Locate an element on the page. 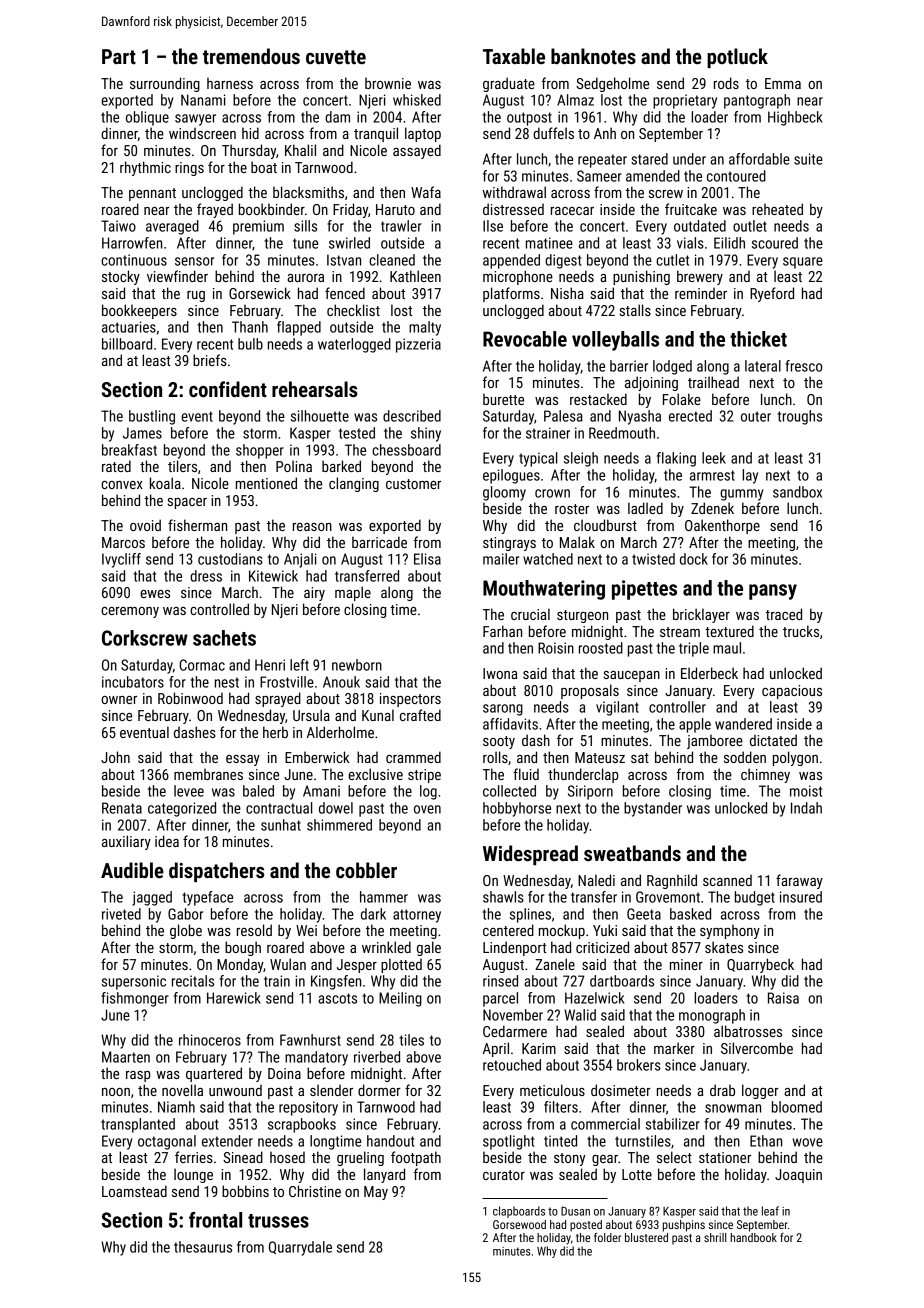  Emma is located at coordinates (783, 83).
